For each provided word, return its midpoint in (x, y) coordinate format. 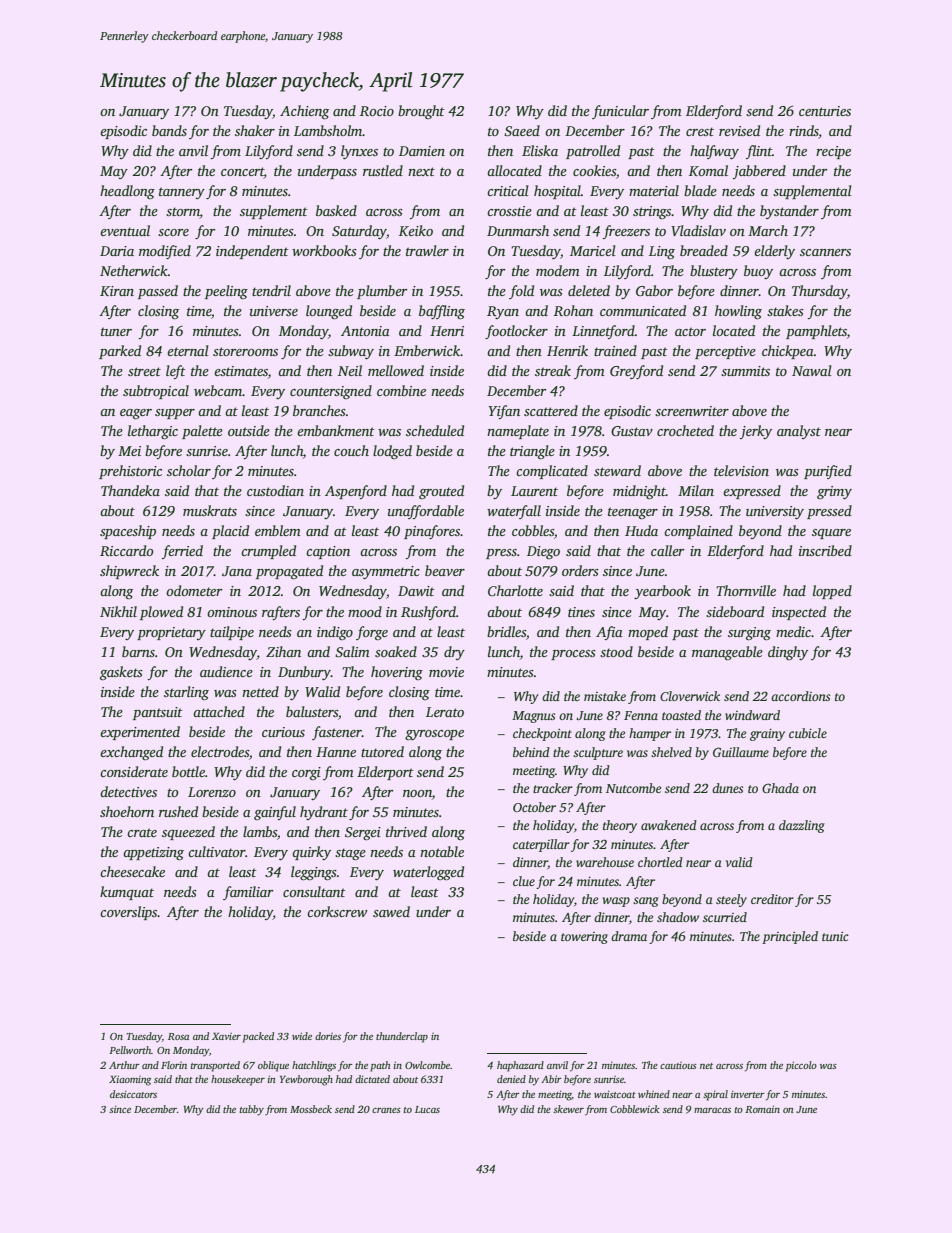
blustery (714, 272)
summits (745, 371)
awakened (669, 825)
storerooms (245, 351)
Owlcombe (427, 1065)
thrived (406, 831)
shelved (671, 752)
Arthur (124, 1065)
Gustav (632, 431)
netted (260, 691)
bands (169, 130)
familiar (248, 893)
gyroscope (434, 735)
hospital (557, 192)
